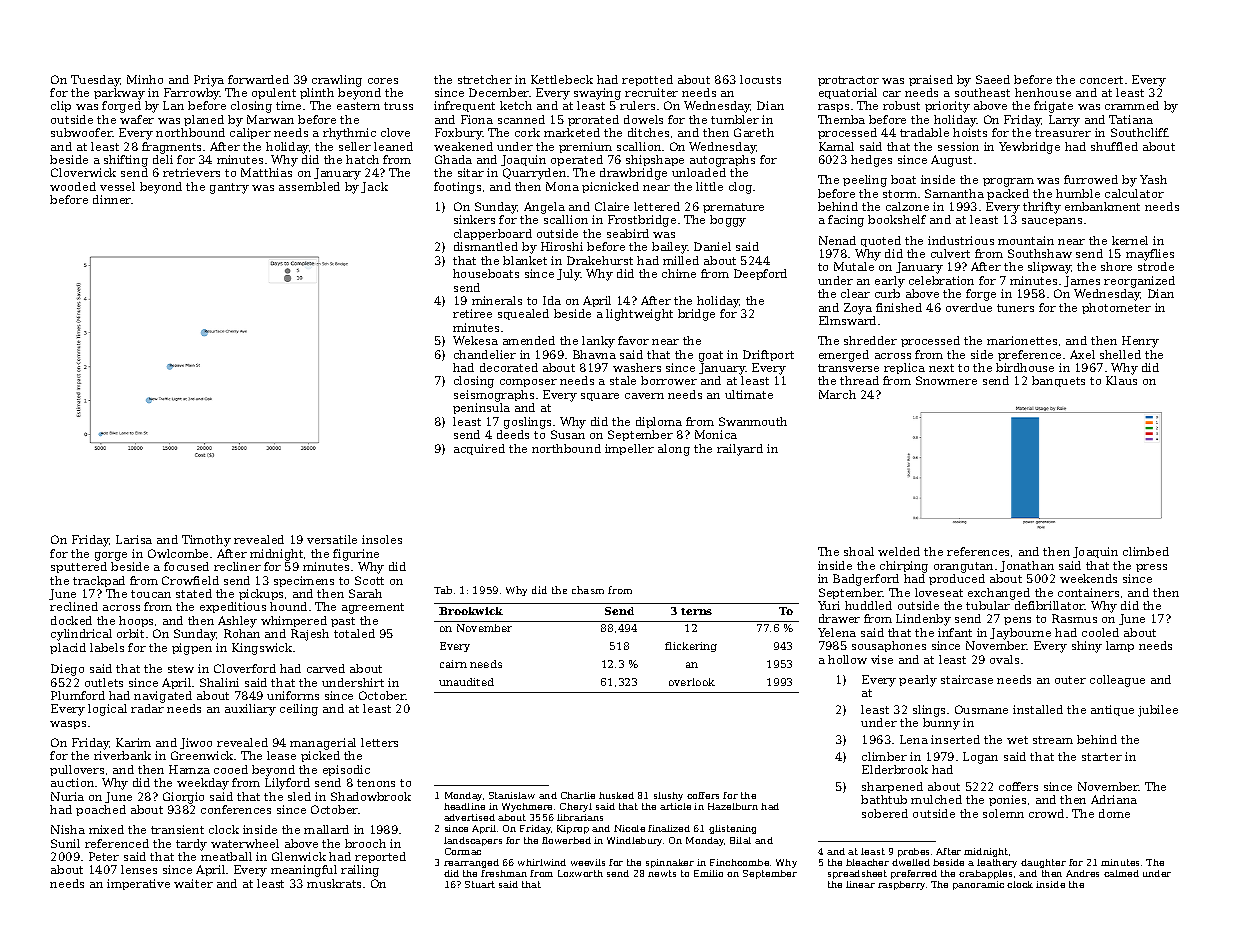 This document has height=952, width=1233. I want to click on banquets, so click(1058, 381).
